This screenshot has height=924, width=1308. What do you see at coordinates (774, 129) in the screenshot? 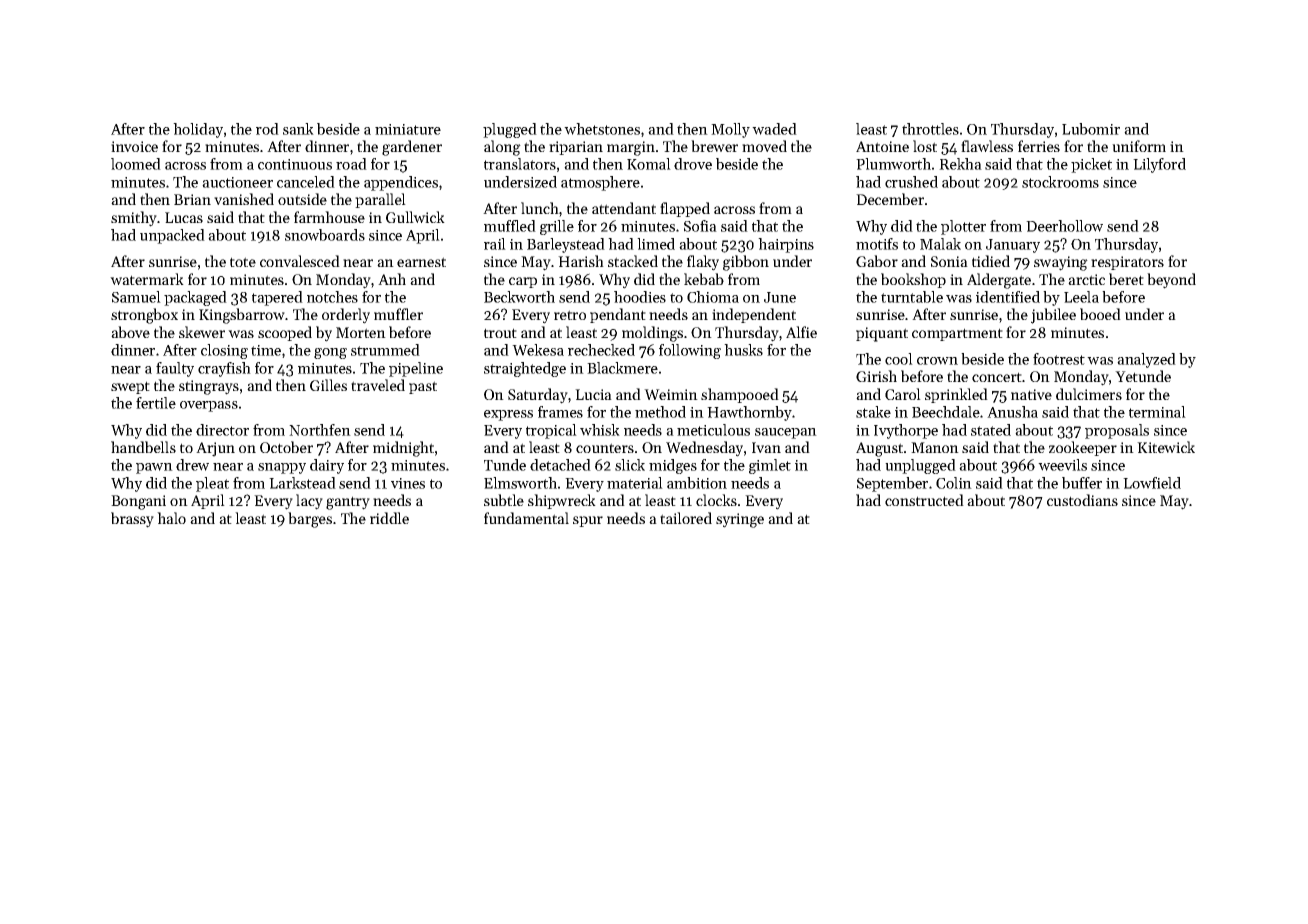
I see `waded` at bounding box center [774, 129].
